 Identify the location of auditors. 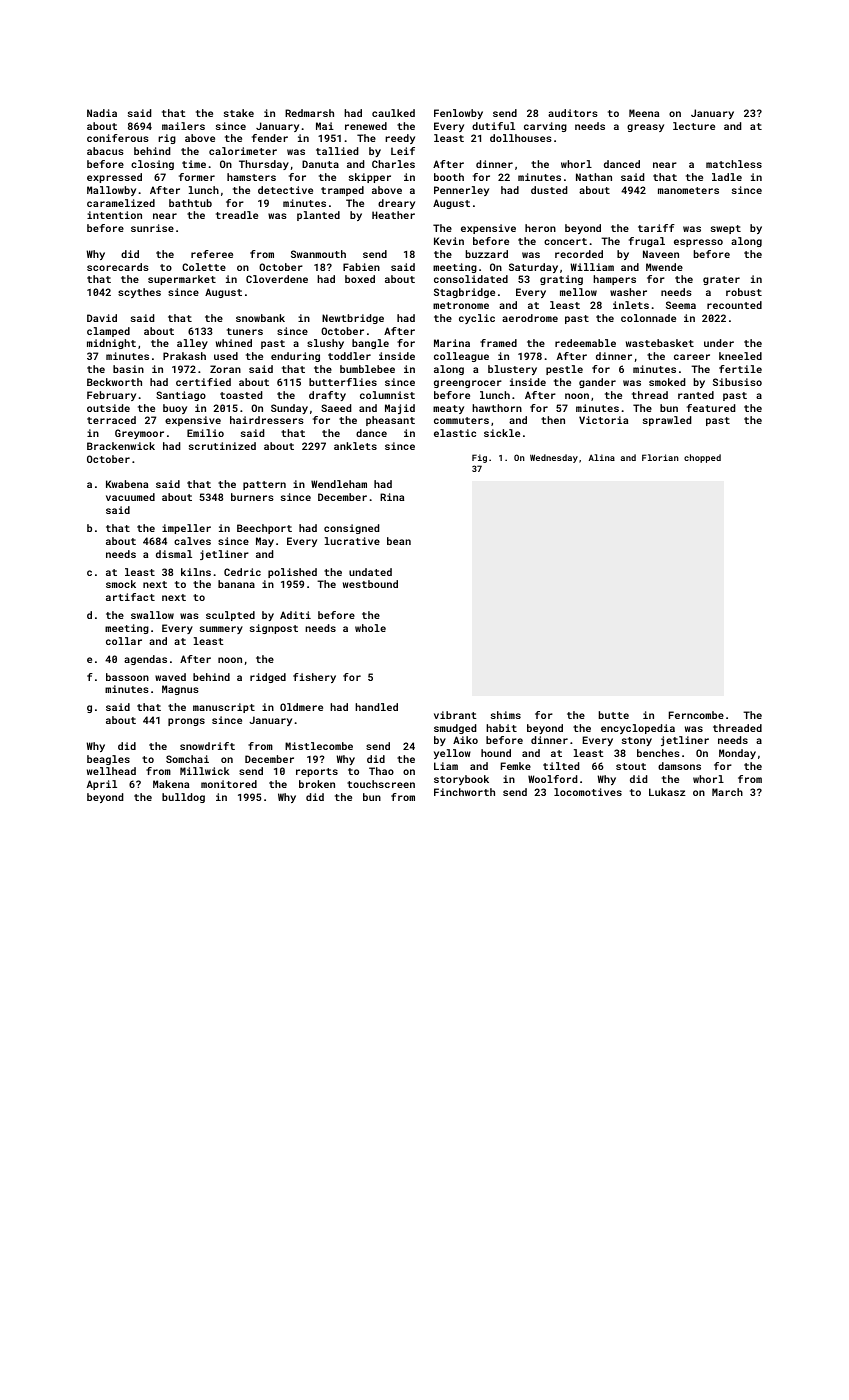
(573, 113).
